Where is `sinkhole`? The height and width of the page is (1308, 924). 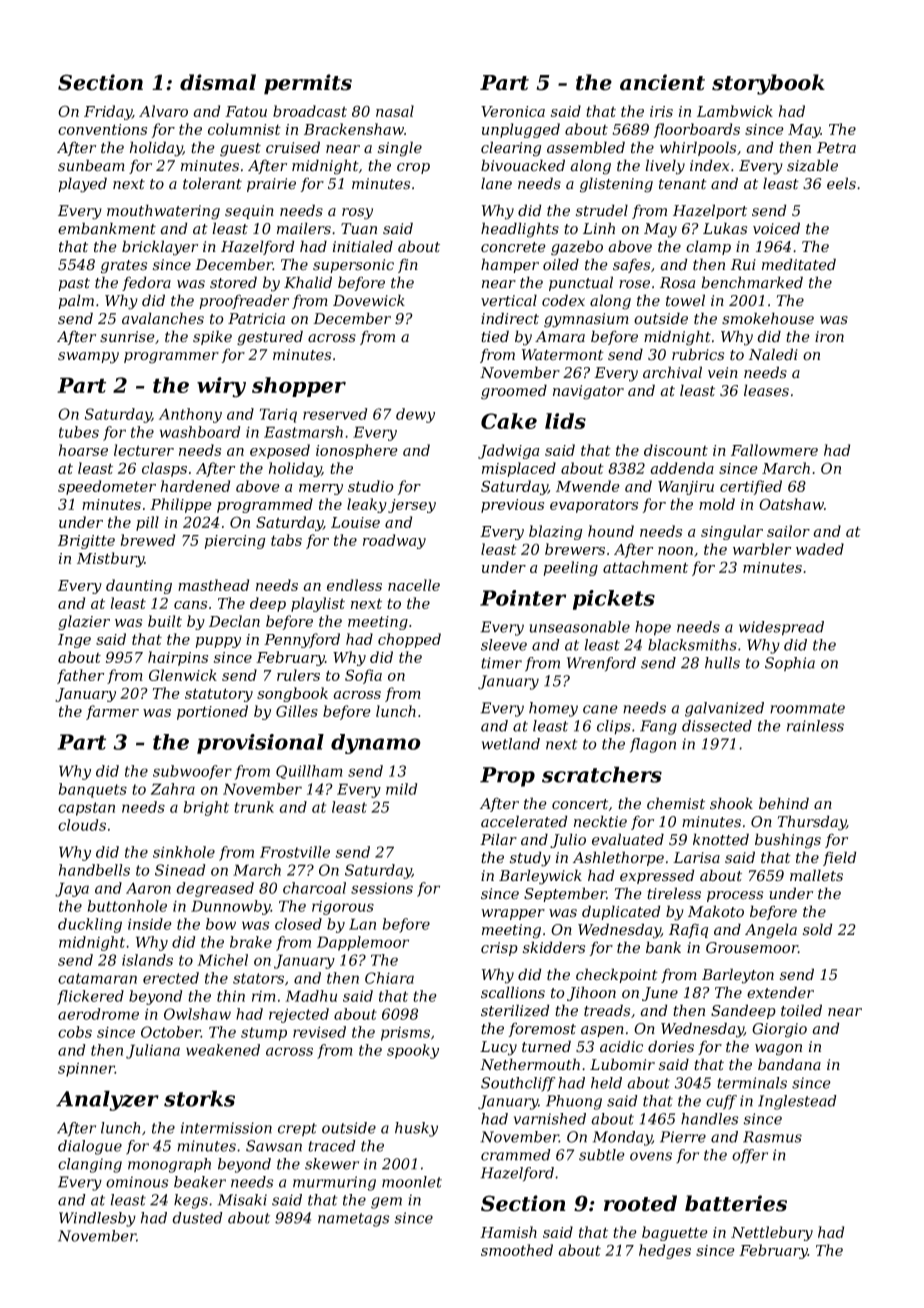
sinkhole is located at coordinates (184, 852).
